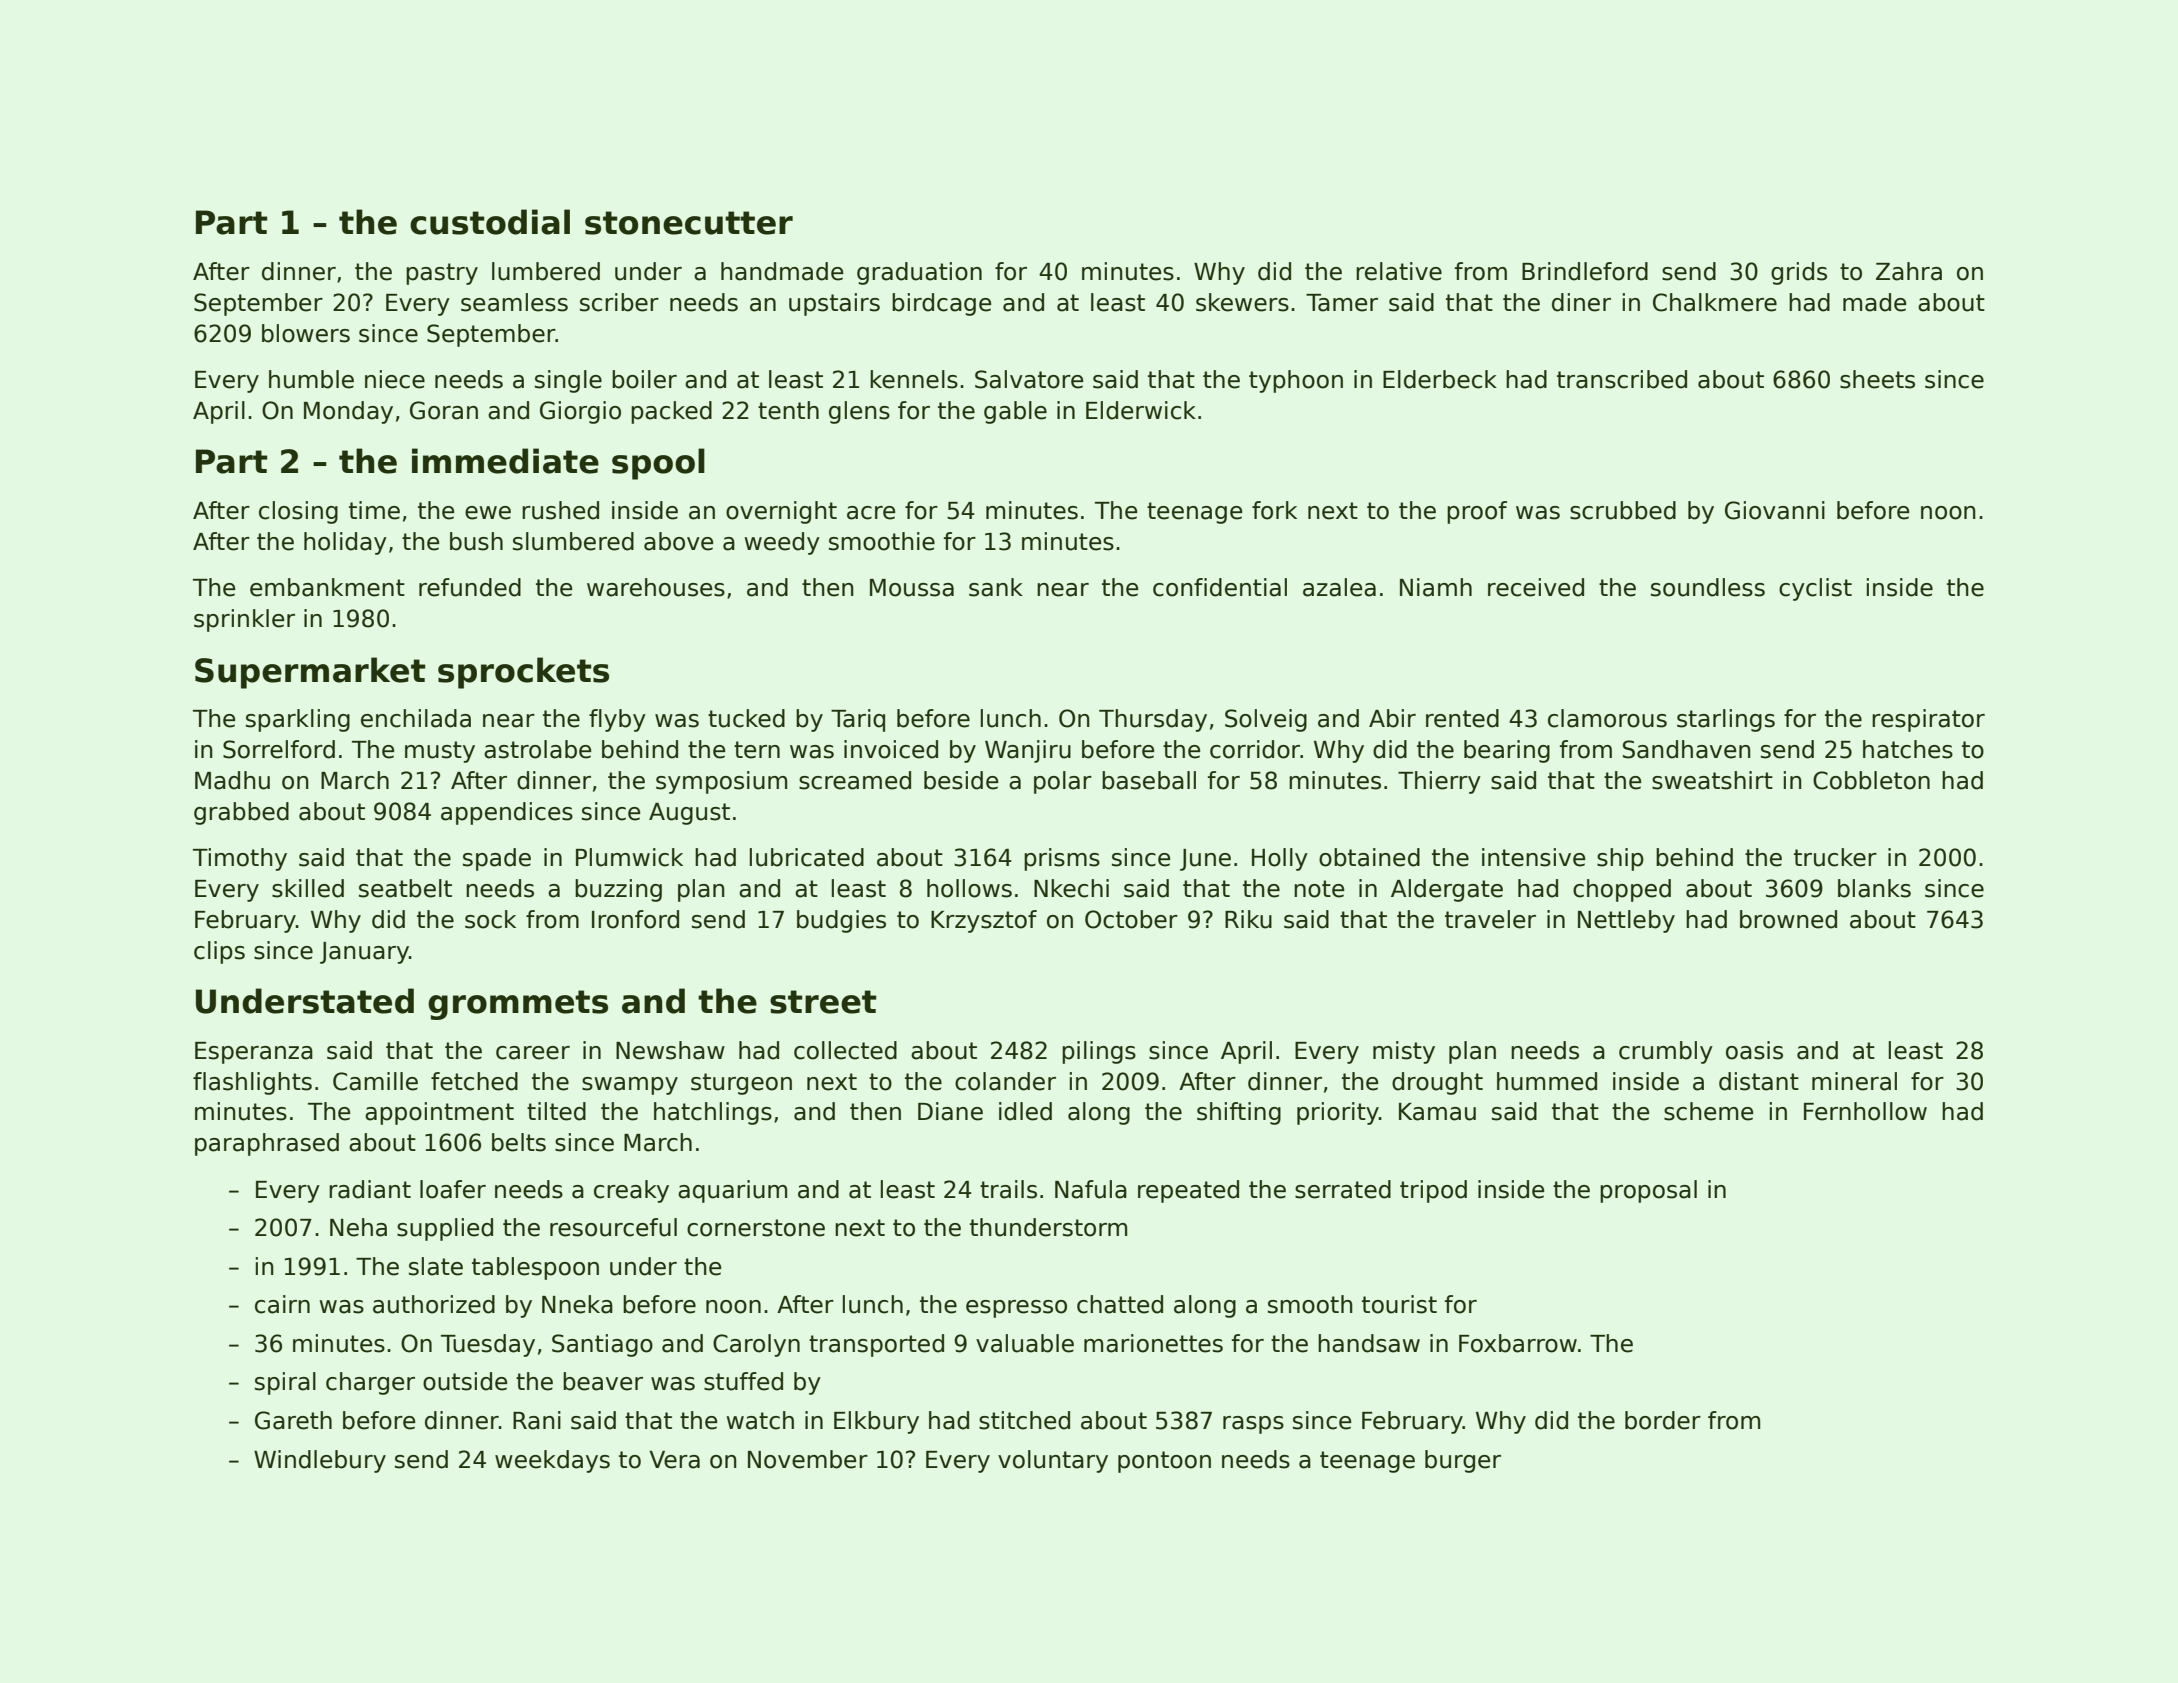 Image resolution: width=2178 pixels, height=1683 pixels. Describe the element at coordinates (950, 1111) in the screenshot. I see `Diane` at that location.
